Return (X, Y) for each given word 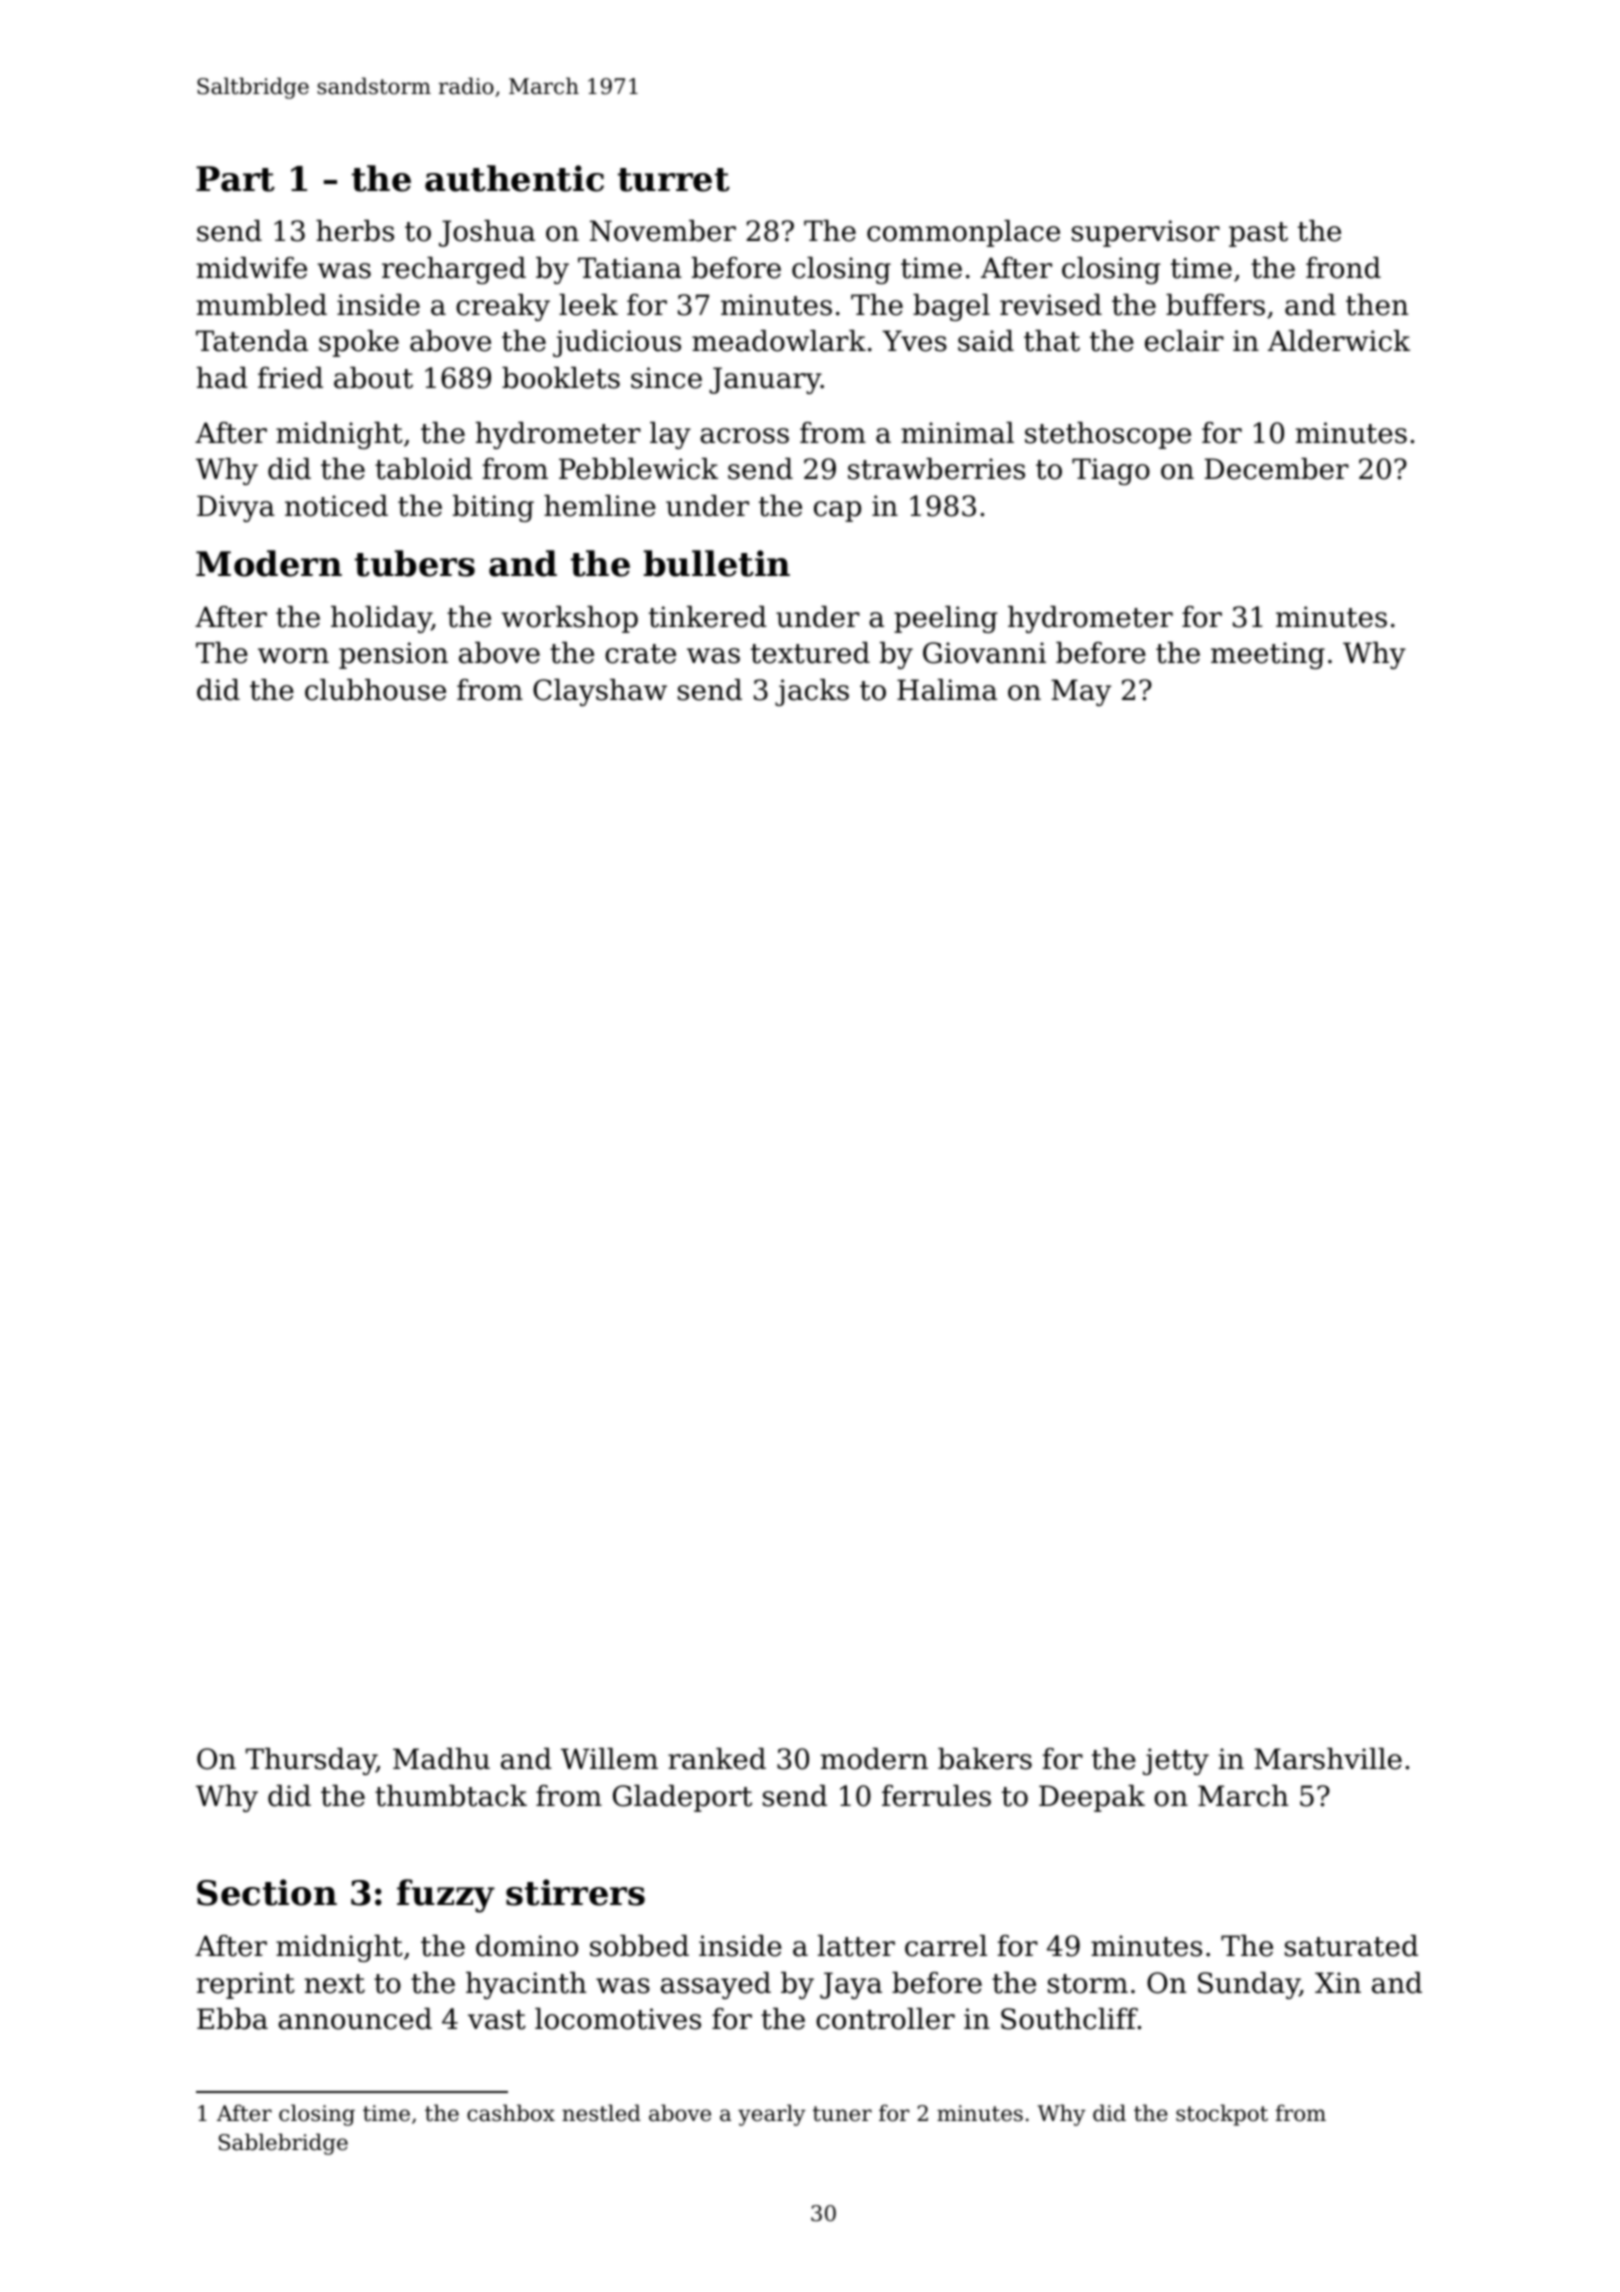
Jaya (851, 1985)
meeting (1268, 655)
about (373, 378)
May (1081, 692)
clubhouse (375, 690)
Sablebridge (283, 2144)
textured (810, 653)
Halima (947, 690)
